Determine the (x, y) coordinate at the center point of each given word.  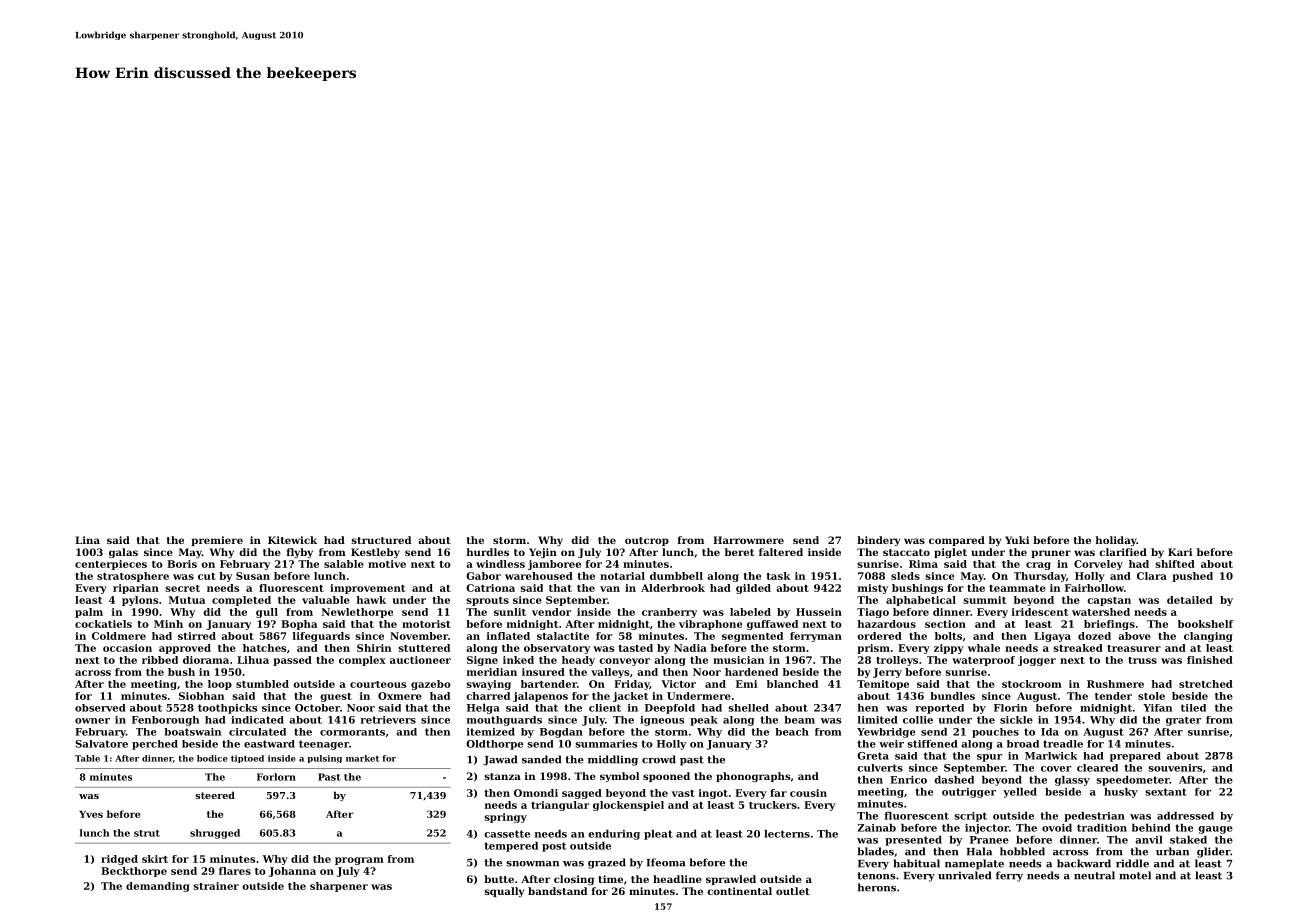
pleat (658, 835)
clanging (1208, 637)
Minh (168, 624)
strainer (216, 886)
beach (792, 732)
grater (1183, 721)
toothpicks (227, 709)
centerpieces (111, 565)
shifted (1175, 564)
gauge (1215, 830)
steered (215, 795)
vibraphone (710, 625)
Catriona (490, 588)
